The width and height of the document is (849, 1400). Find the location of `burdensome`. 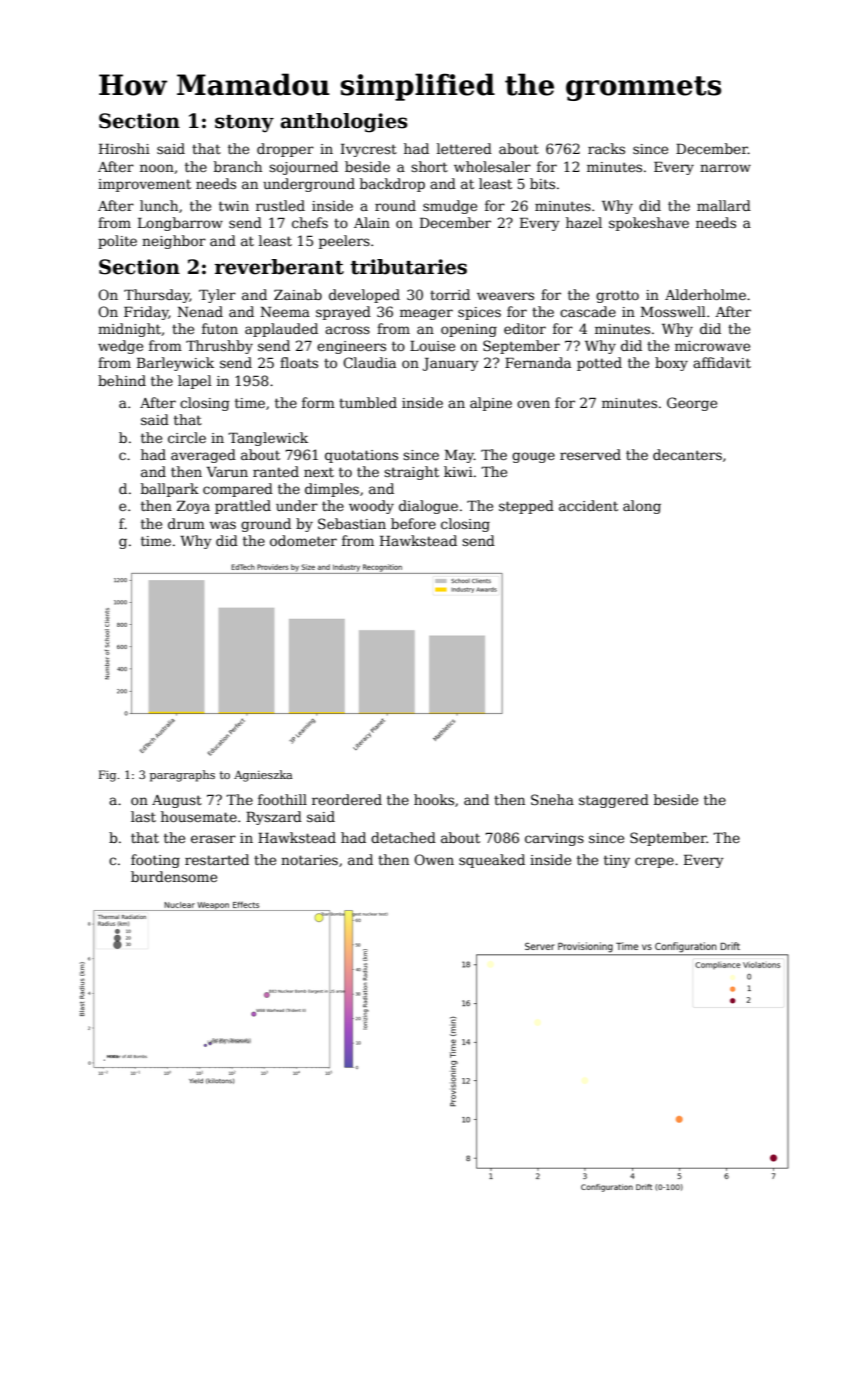

burdensome is located at coordinates (174, 876).
